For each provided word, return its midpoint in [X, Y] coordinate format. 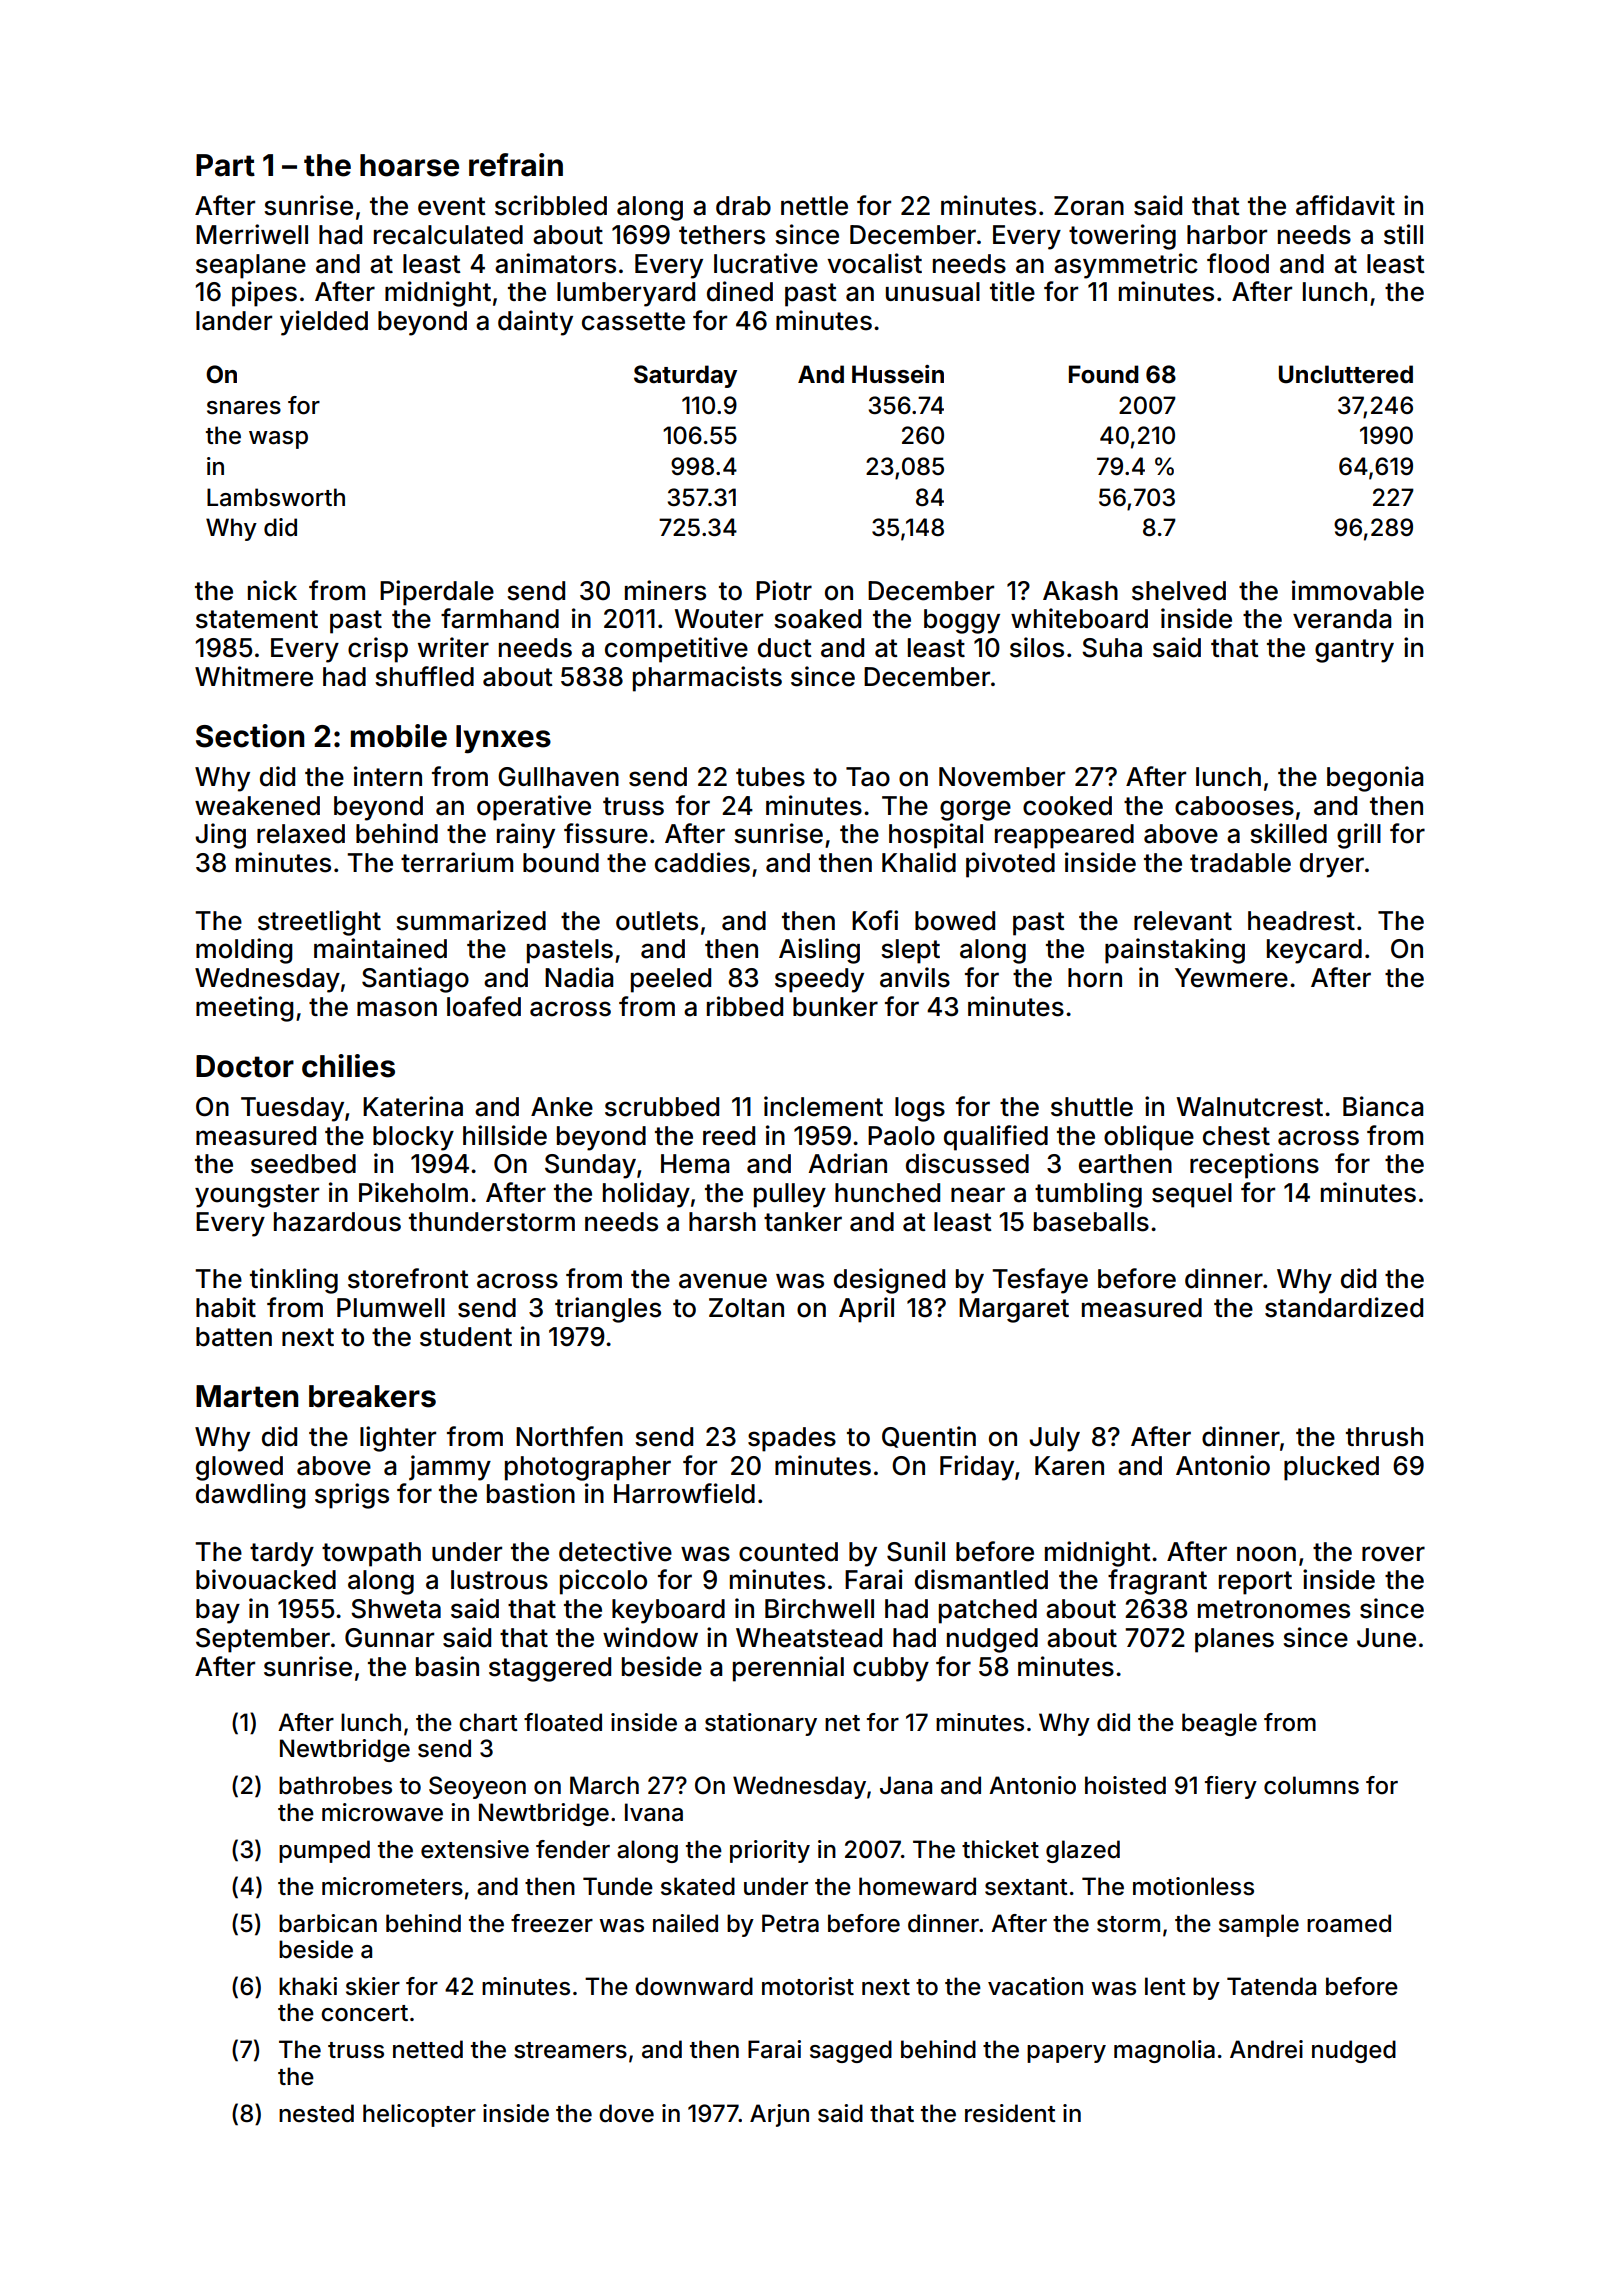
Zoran [1089, 206]
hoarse [409, 165]
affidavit [1345, 205]
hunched [887, 1193]
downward [694, 1986]
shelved [1179, 591]
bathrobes [335, 1785]
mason [397, 1009]
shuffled [424, 676]
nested [316, 2113]
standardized [1344, 1307]
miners [665, 590]
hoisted [1125, 1785]
